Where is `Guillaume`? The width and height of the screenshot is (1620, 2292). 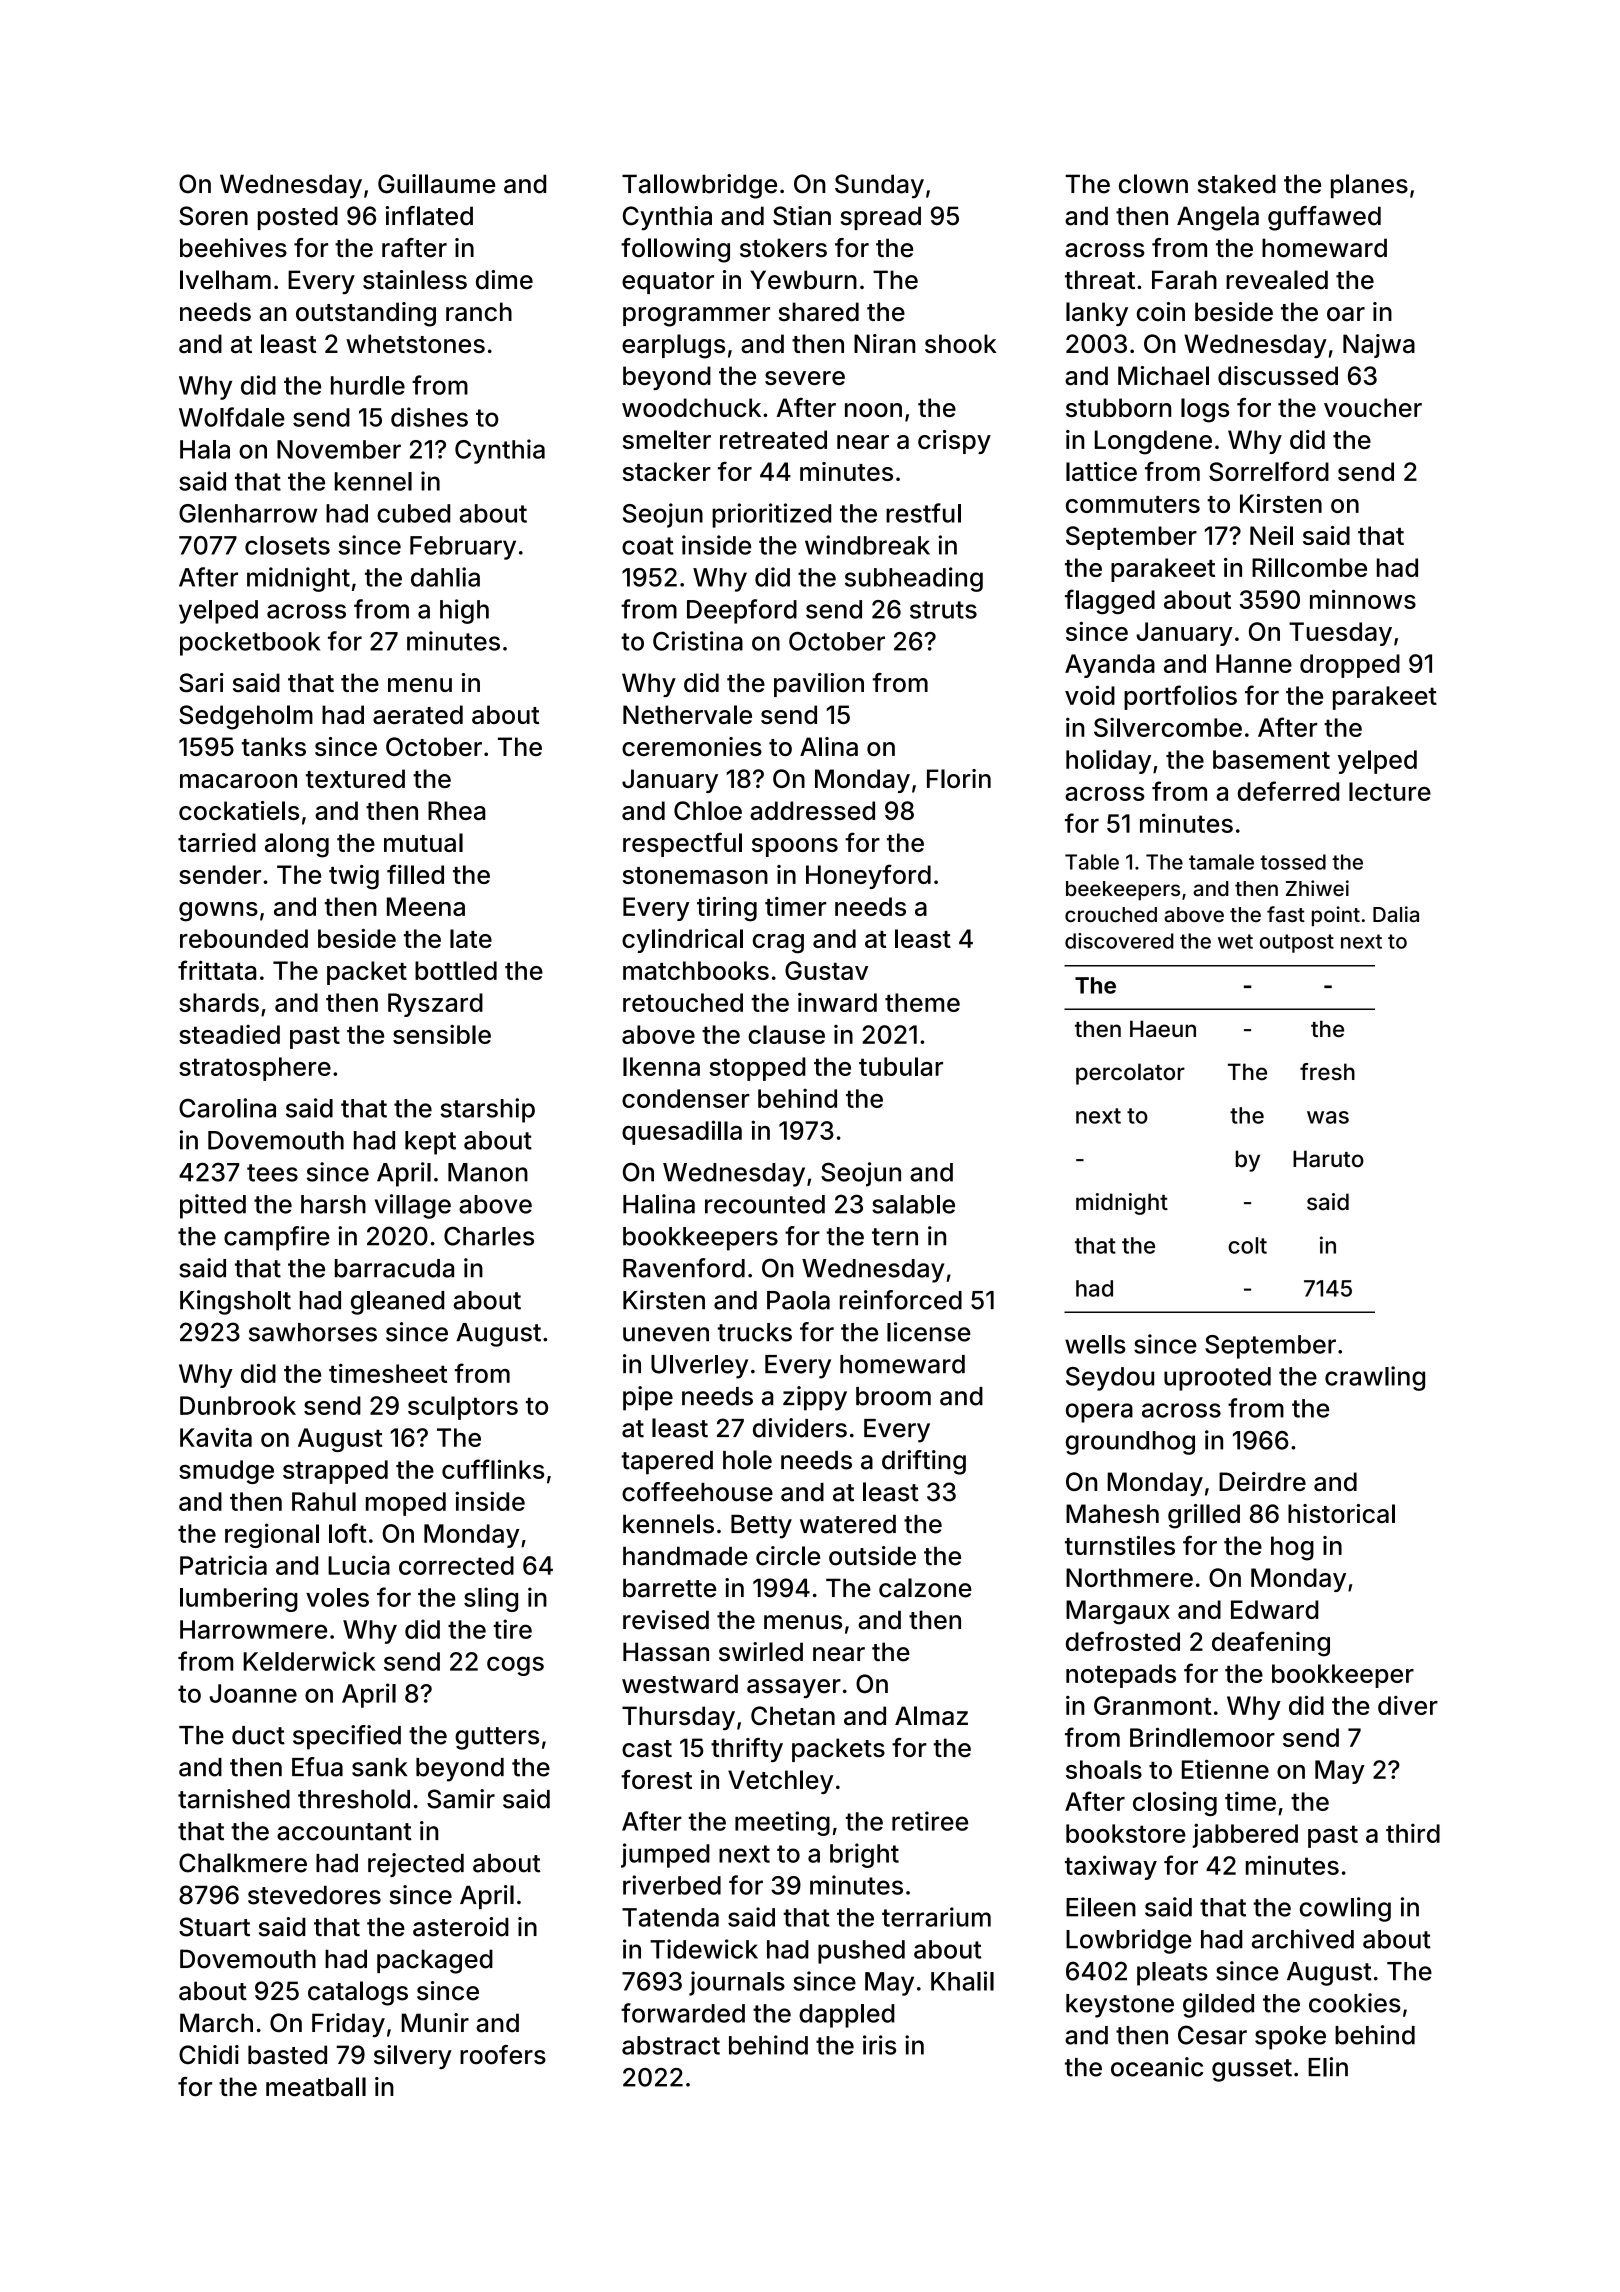
Guillaume is located at coordinates (436, 184).
